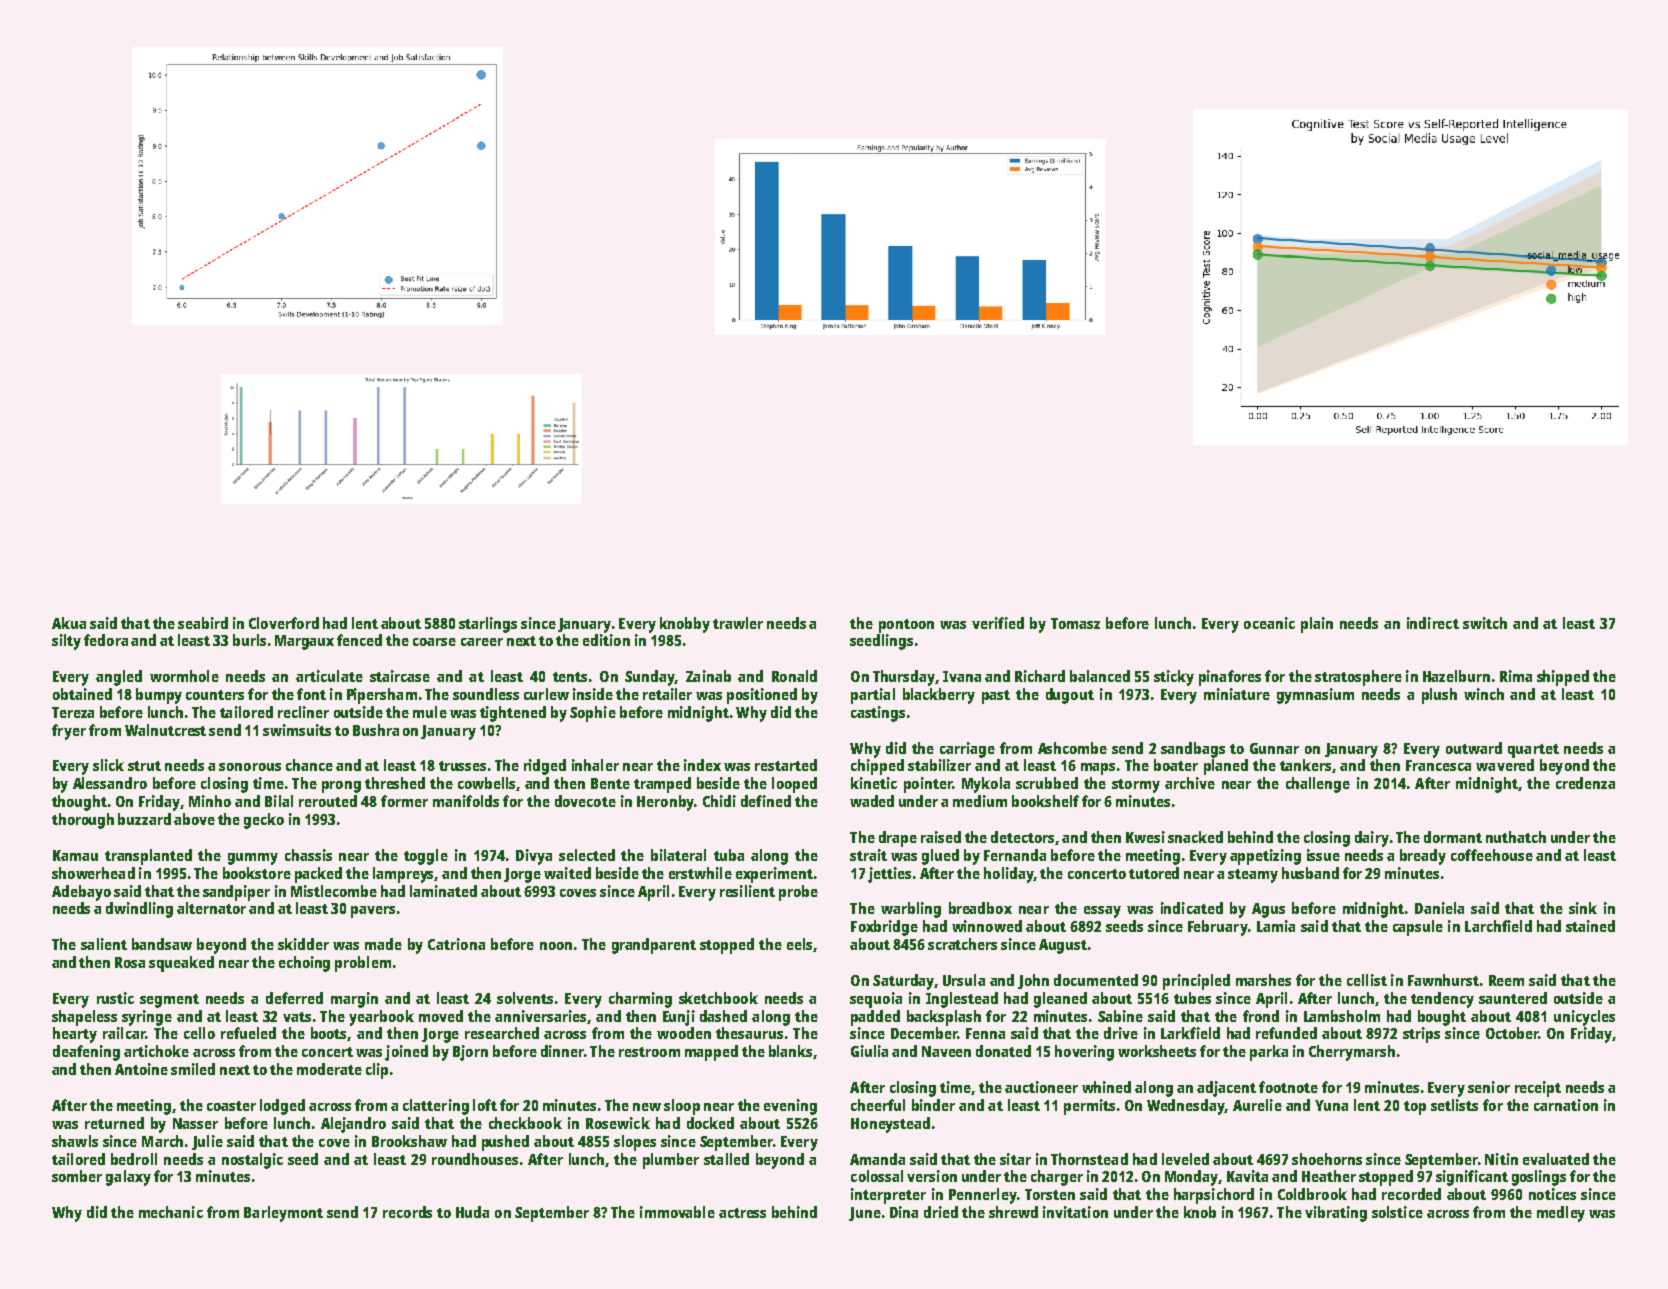 The width and height of the document is (1668, 1289). Describe the element at coordinates (933, 1105) in the document. I see `binder` at that location.
